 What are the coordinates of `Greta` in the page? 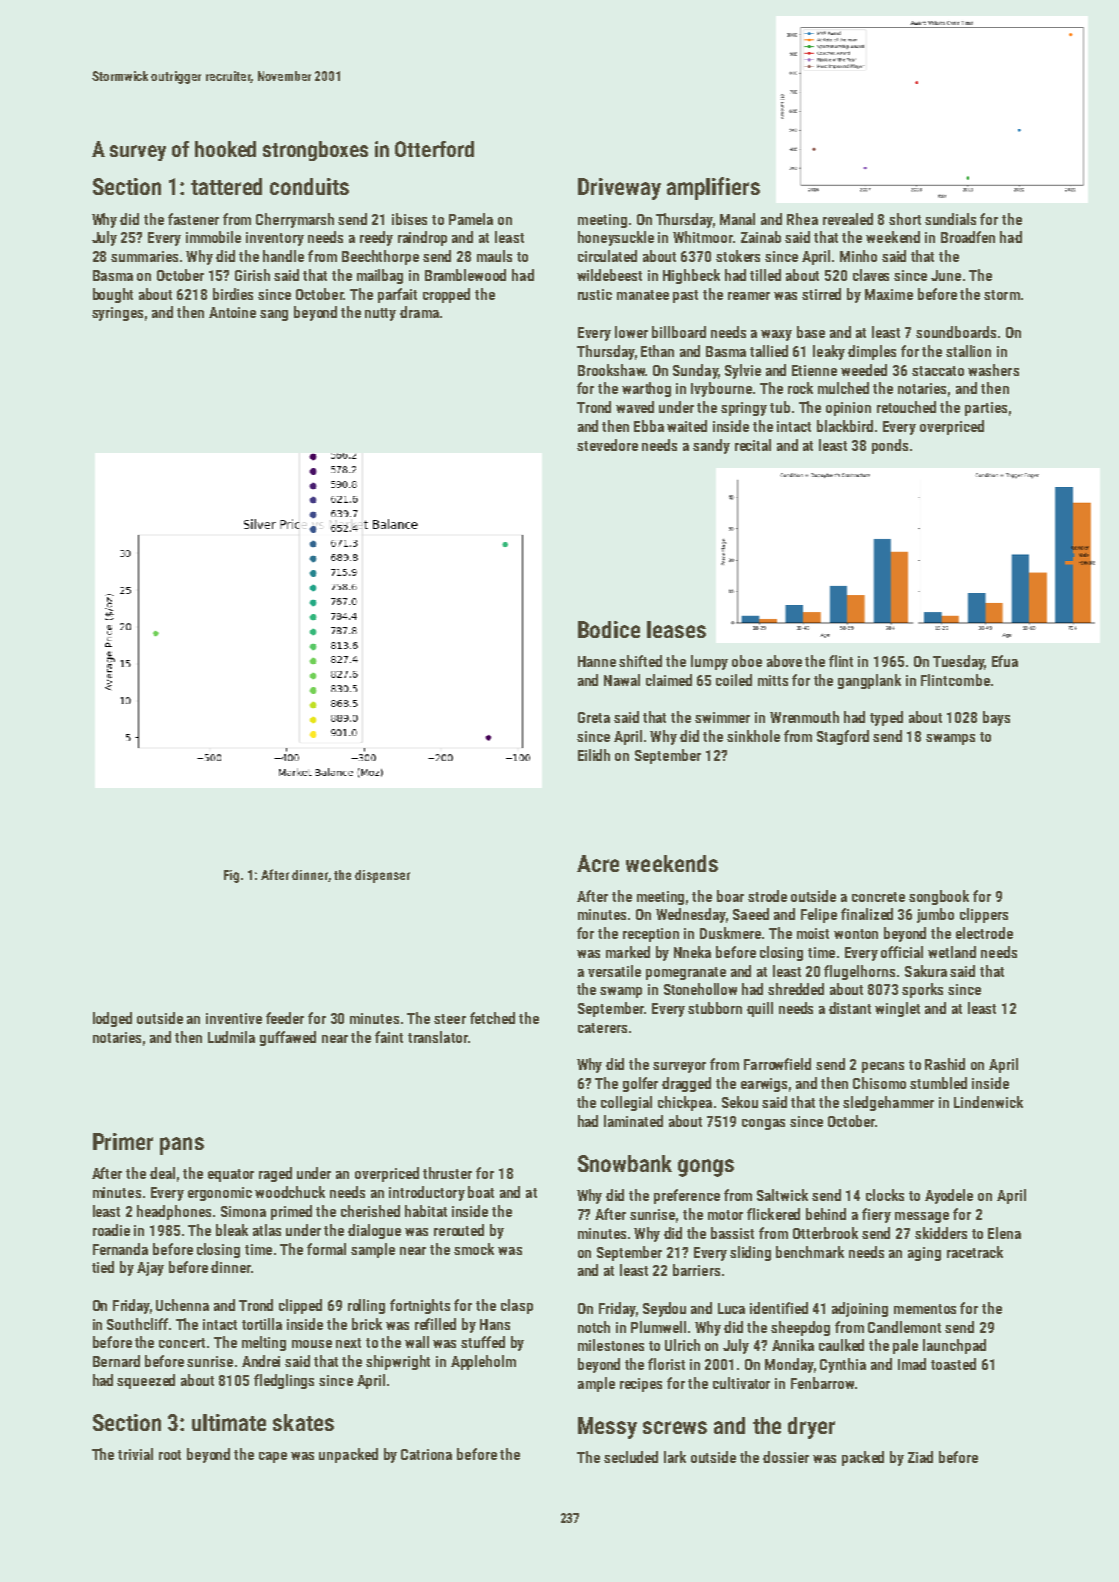 It's located at (594, 717).
